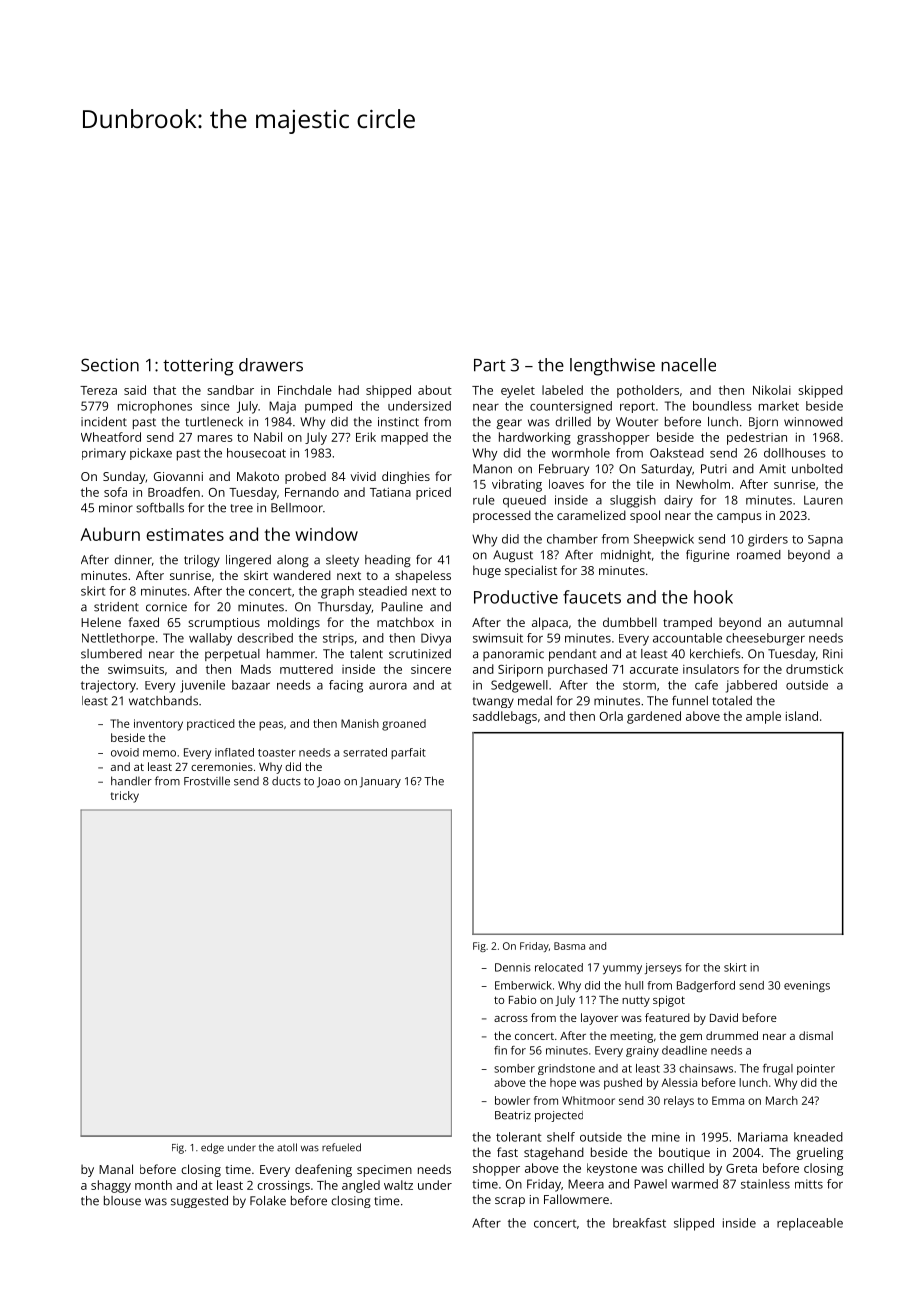 The image size is (924, 1308). What do you see at coordinates (688, 365) in the image?
I see `nacelle` at bounding box center [688, 365].
